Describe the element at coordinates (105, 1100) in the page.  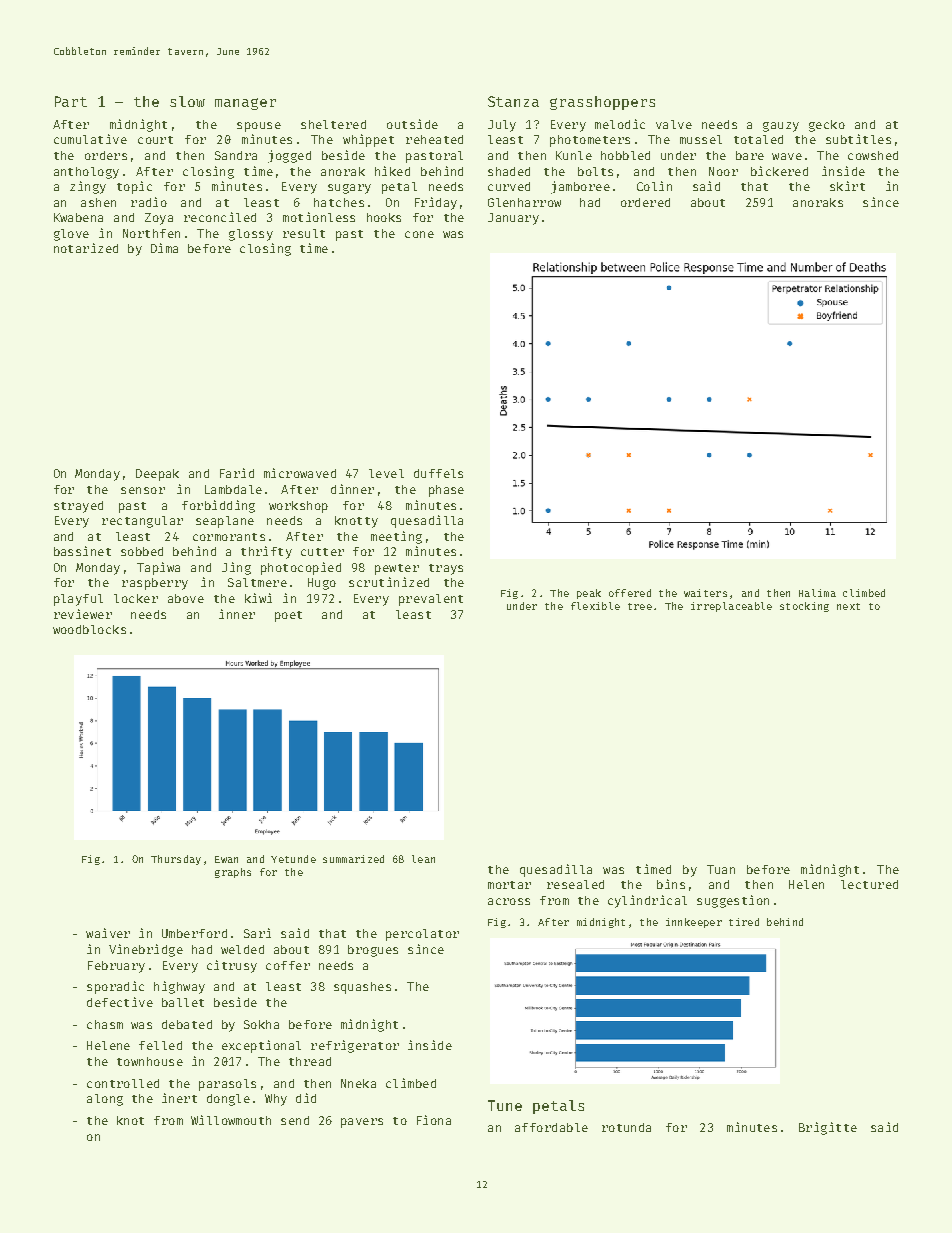
I see `along` at that location.
